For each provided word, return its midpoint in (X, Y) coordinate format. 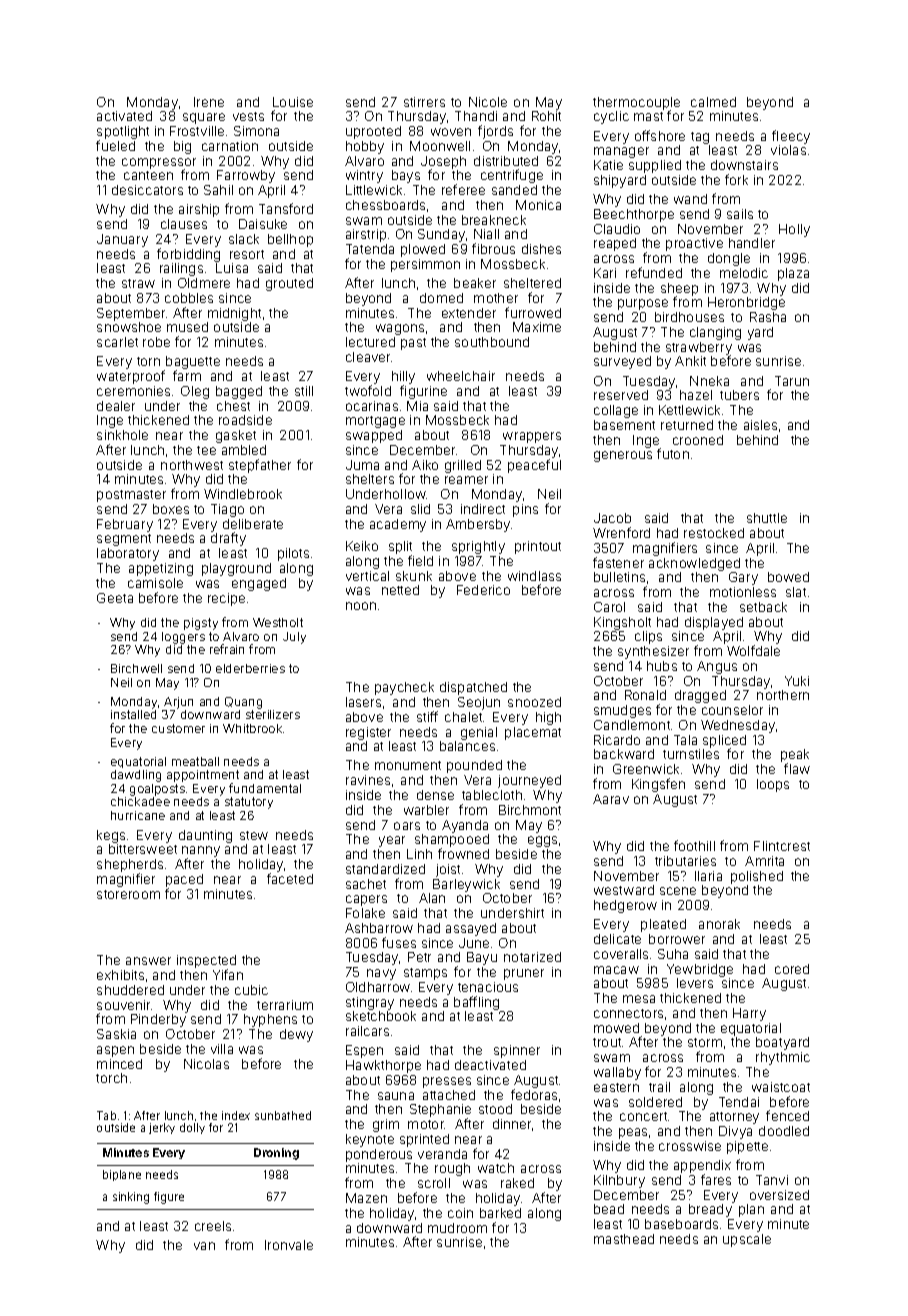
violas (788, 150)
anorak (719, 924)
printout (538, 547)
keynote (370, 1140)
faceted (290, 878)
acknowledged (694, 564)
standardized (385, 869)
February (125, 525)
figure (169, 1198)
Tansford (286, 208)
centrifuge (512, 176)
